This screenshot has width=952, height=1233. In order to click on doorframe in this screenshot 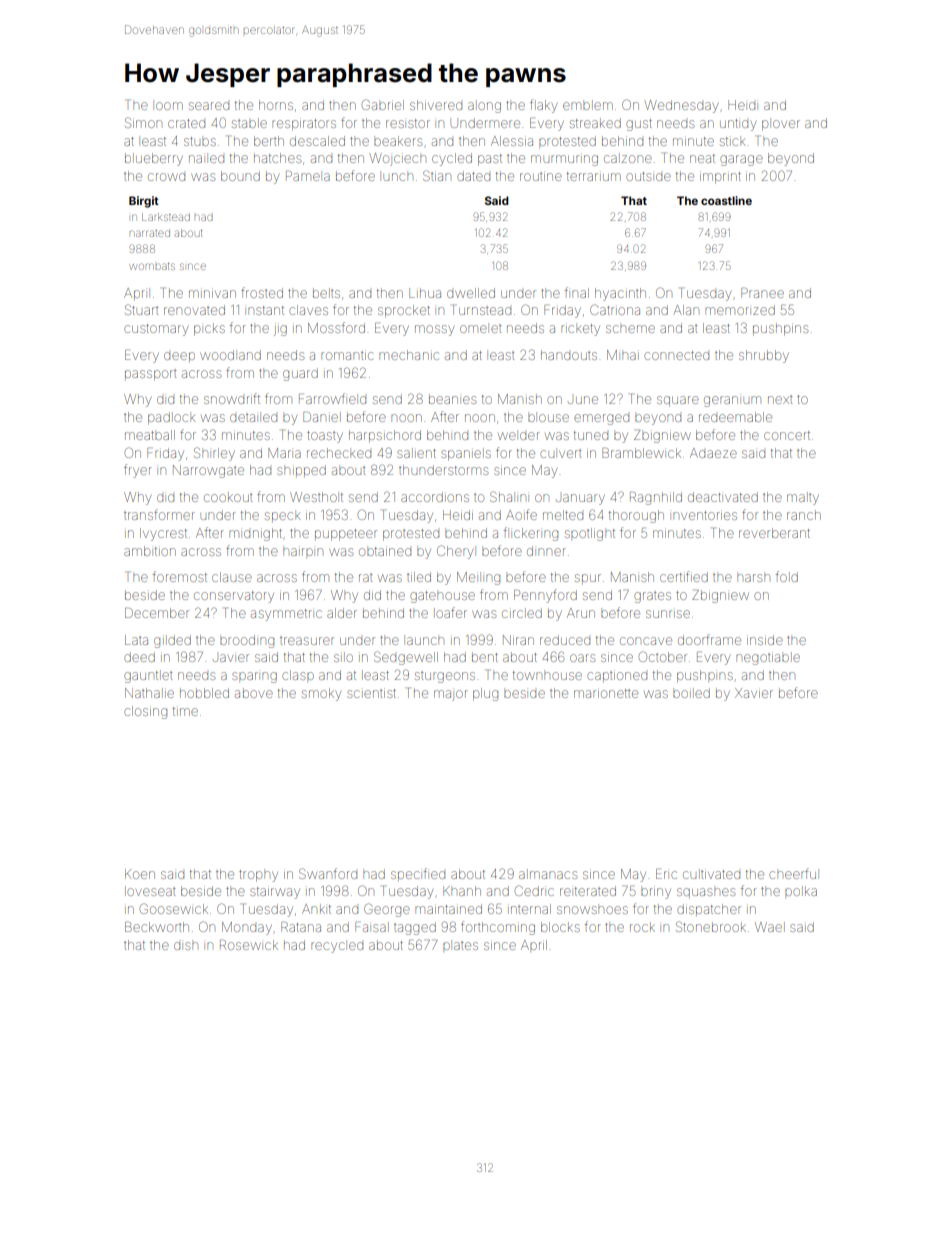, I will do `click(709, 639)`.
